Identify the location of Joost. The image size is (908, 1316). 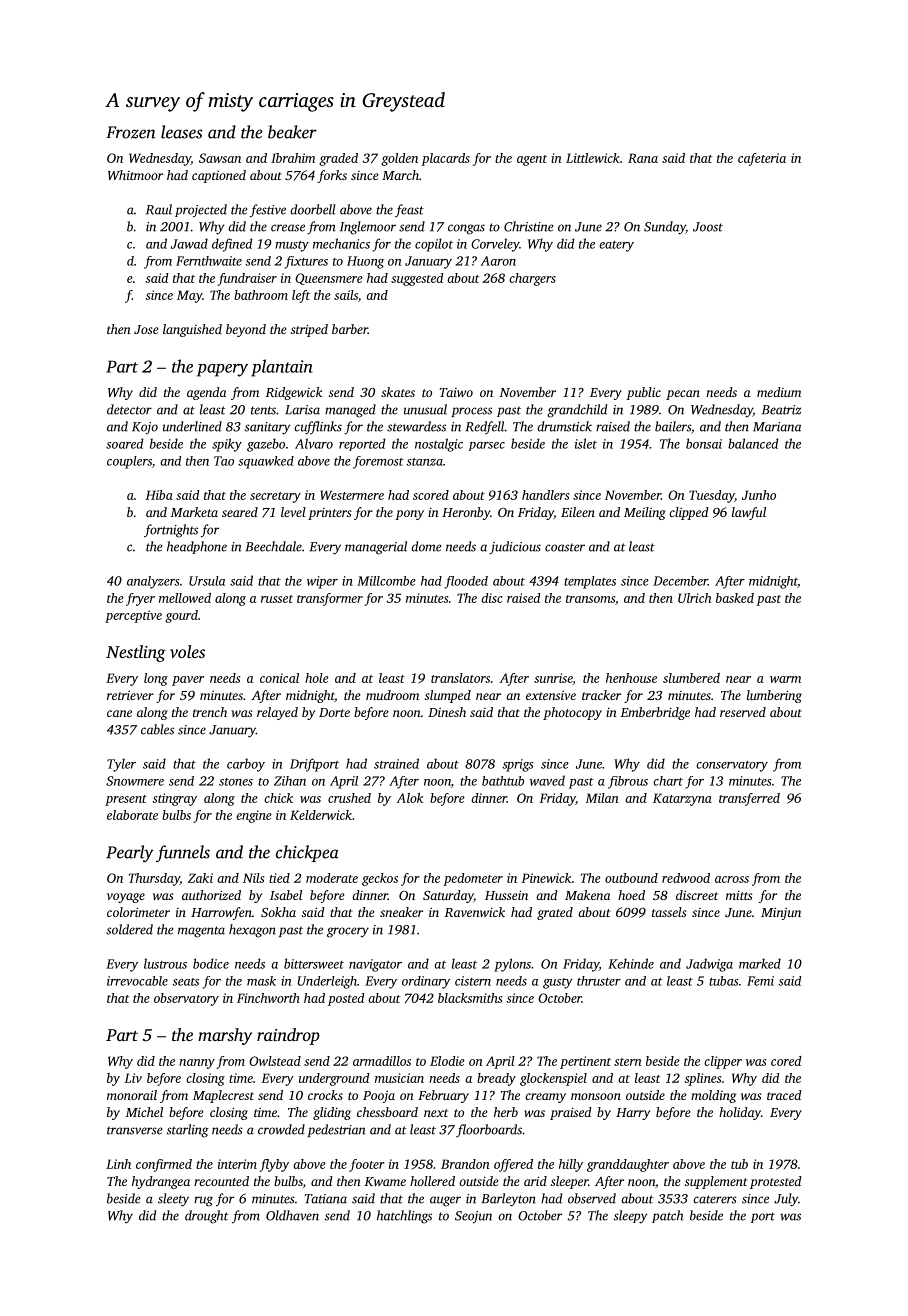
(708, 227).
